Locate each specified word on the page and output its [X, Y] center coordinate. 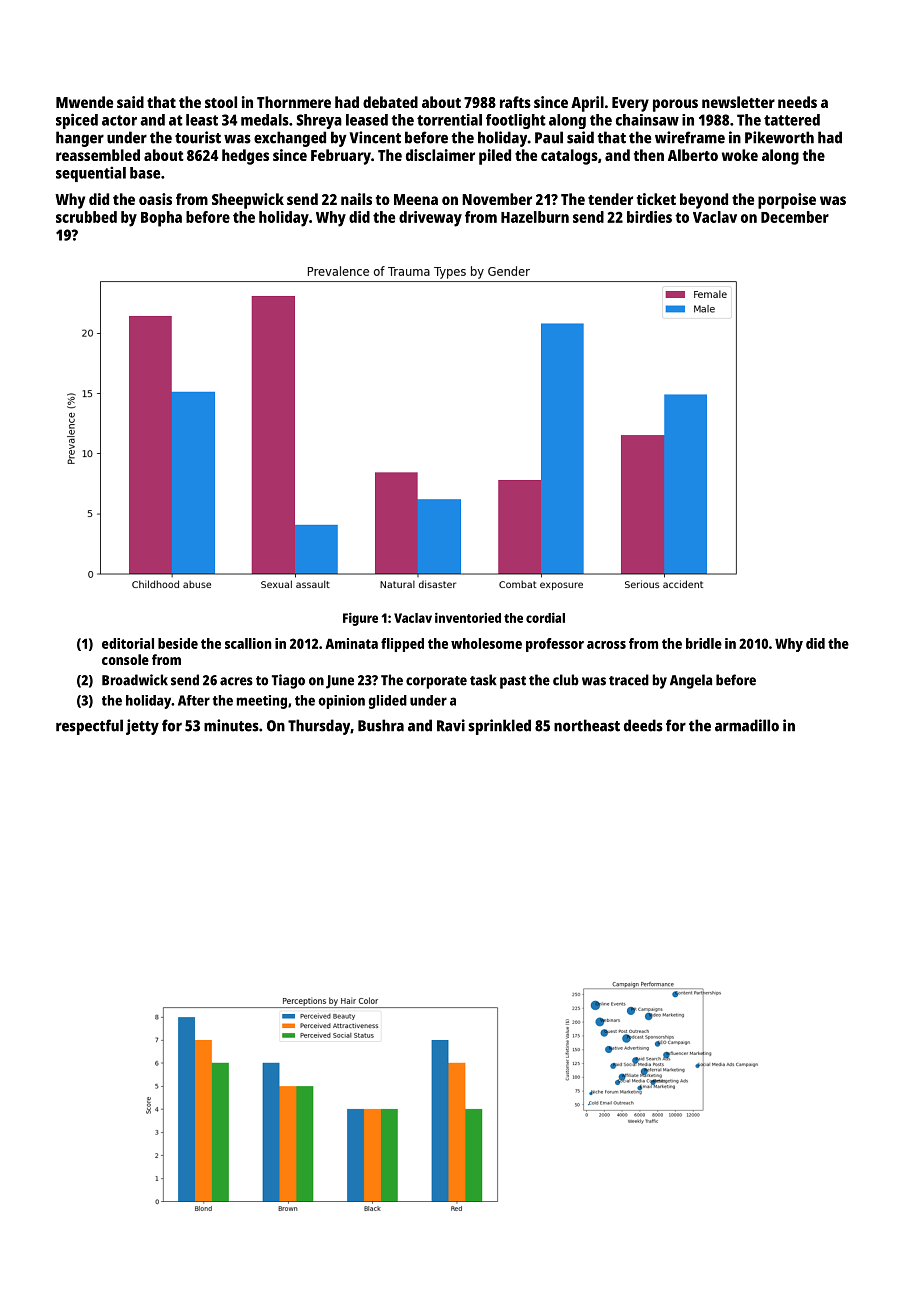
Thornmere [294, 102]
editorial [128, 643]
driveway [430, 219]
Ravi [451, 725]
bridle [704, 643]
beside [178, 643]
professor [555, 645]
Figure [360, 619]
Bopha [161, 219]
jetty [142, 727]
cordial [545, 617]
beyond [704, 201]
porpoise [787, 201]
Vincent [375, 137]
